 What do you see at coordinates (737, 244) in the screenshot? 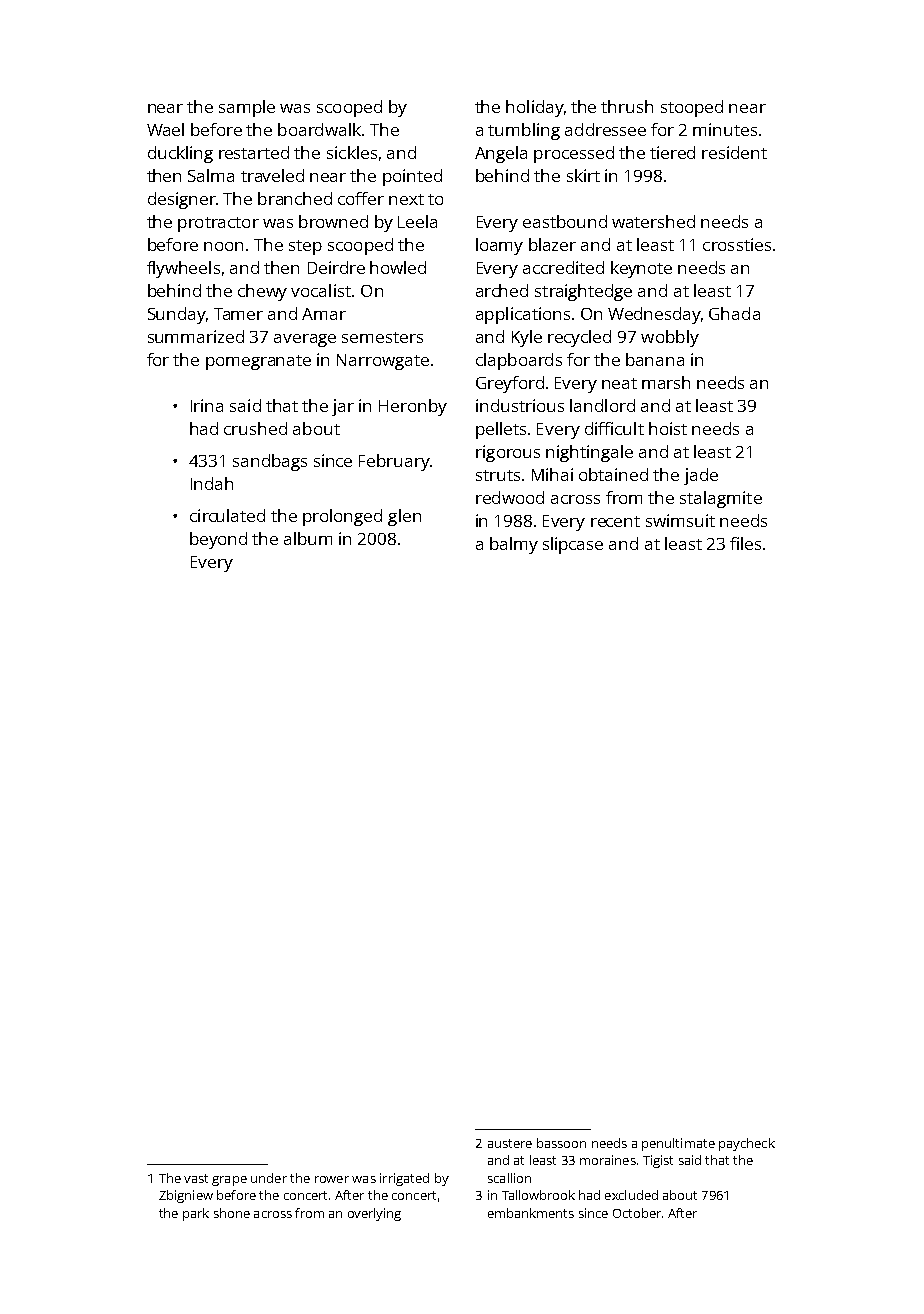
I see `crossties` at bounding box center [737, 244].
